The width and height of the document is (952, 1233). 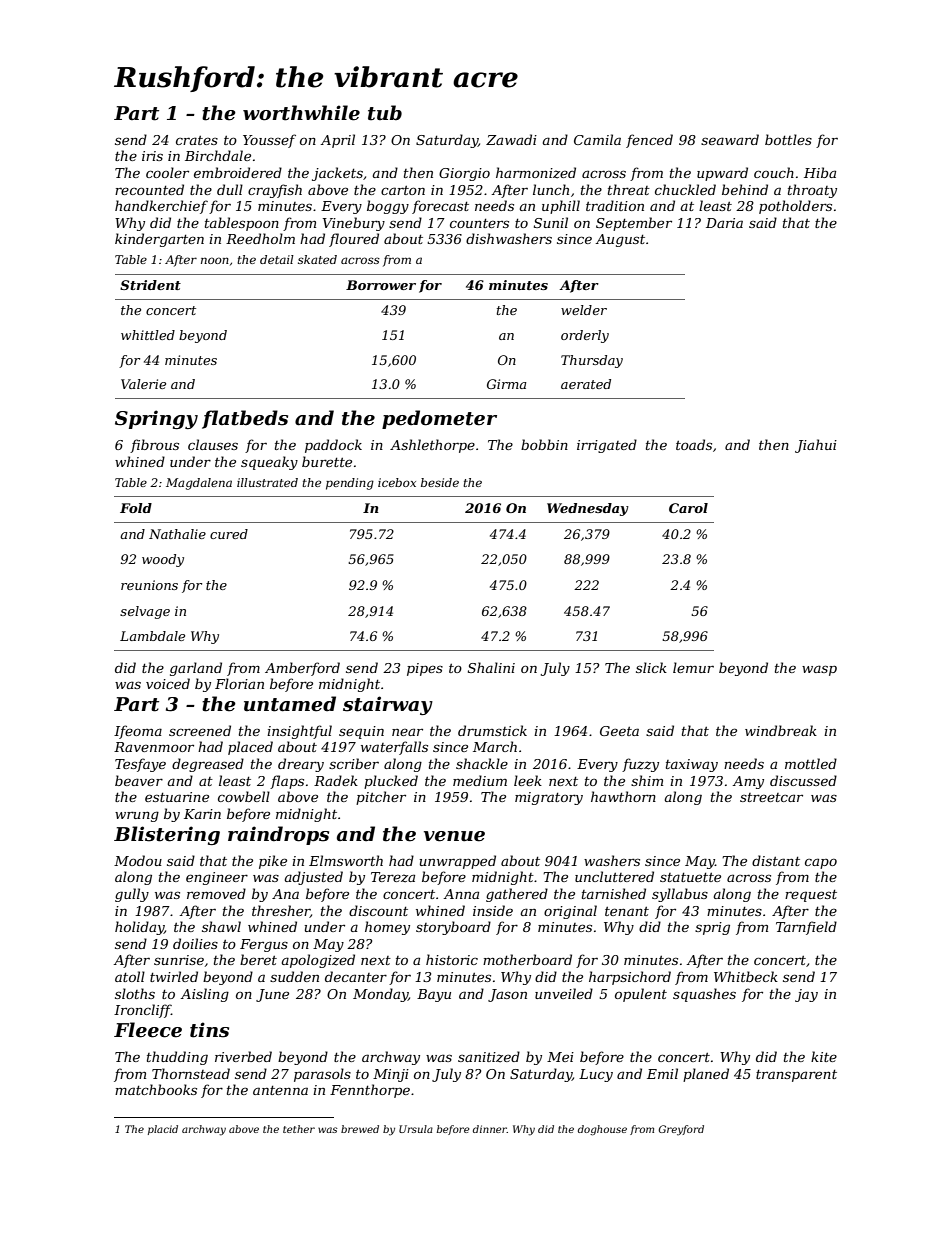 I want to click on adjusted, so click(x=313, y=878).
